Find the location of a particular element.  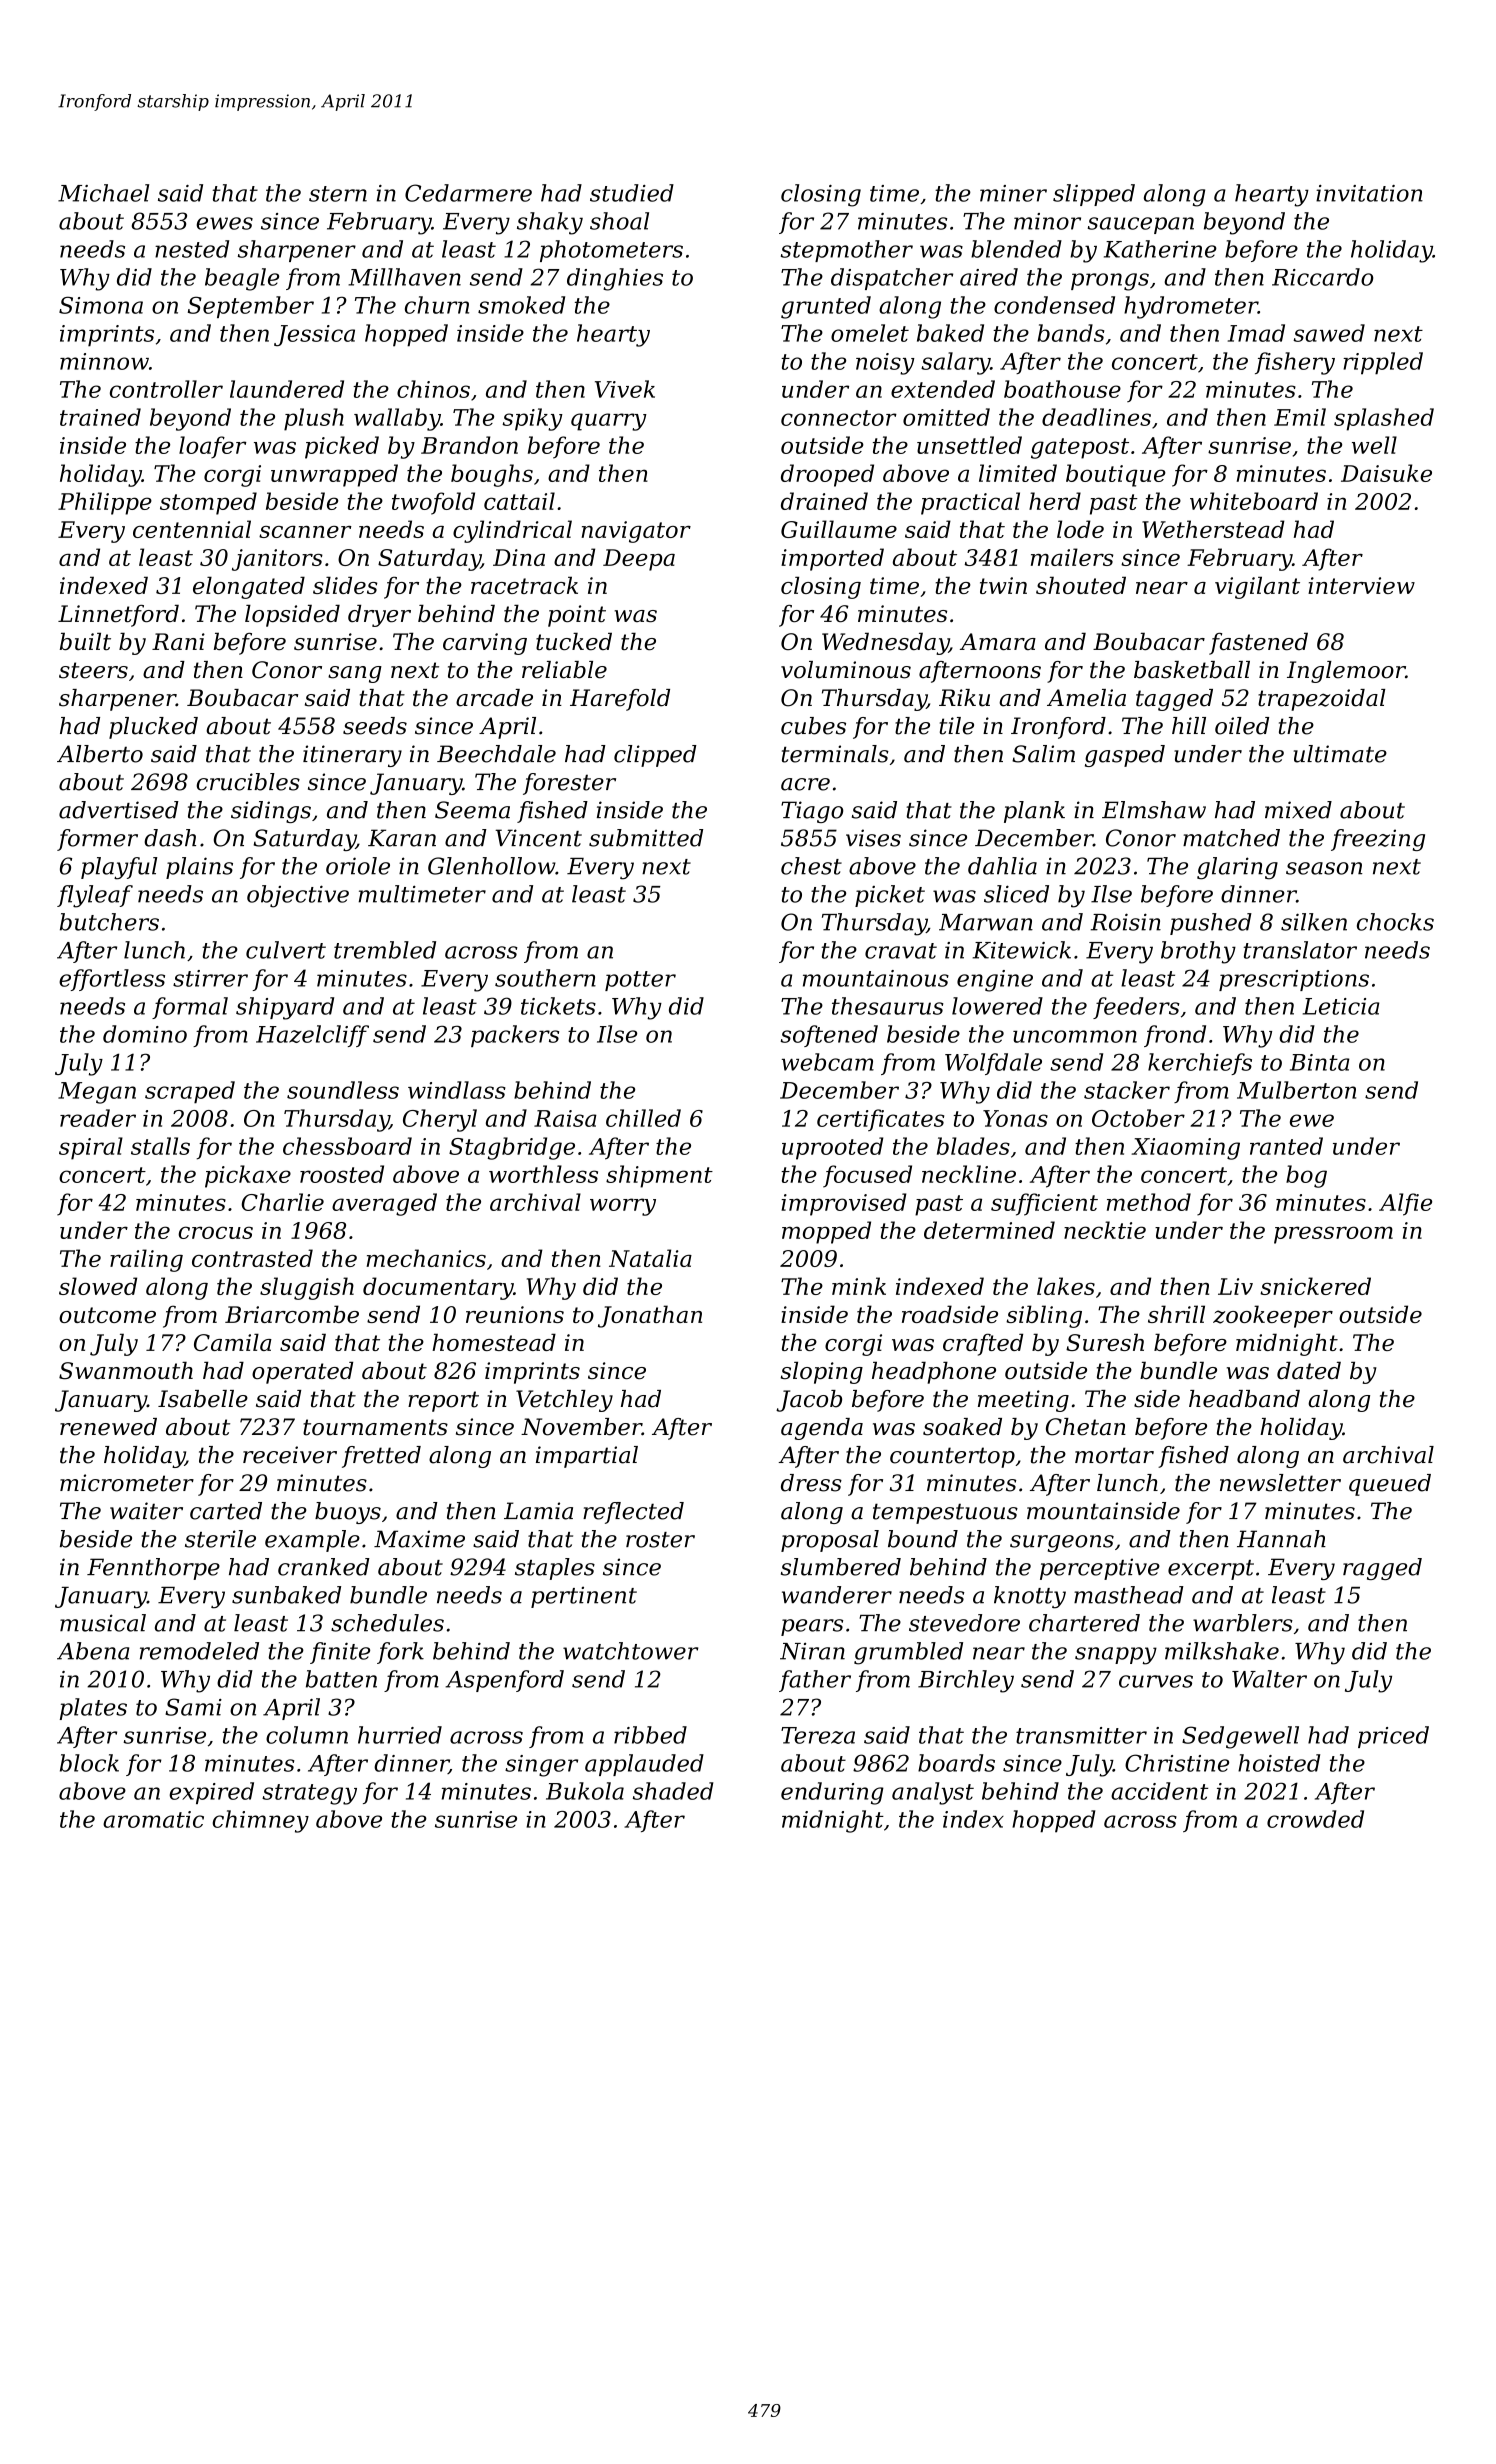

cubes is located at coordinates (813, 726).
